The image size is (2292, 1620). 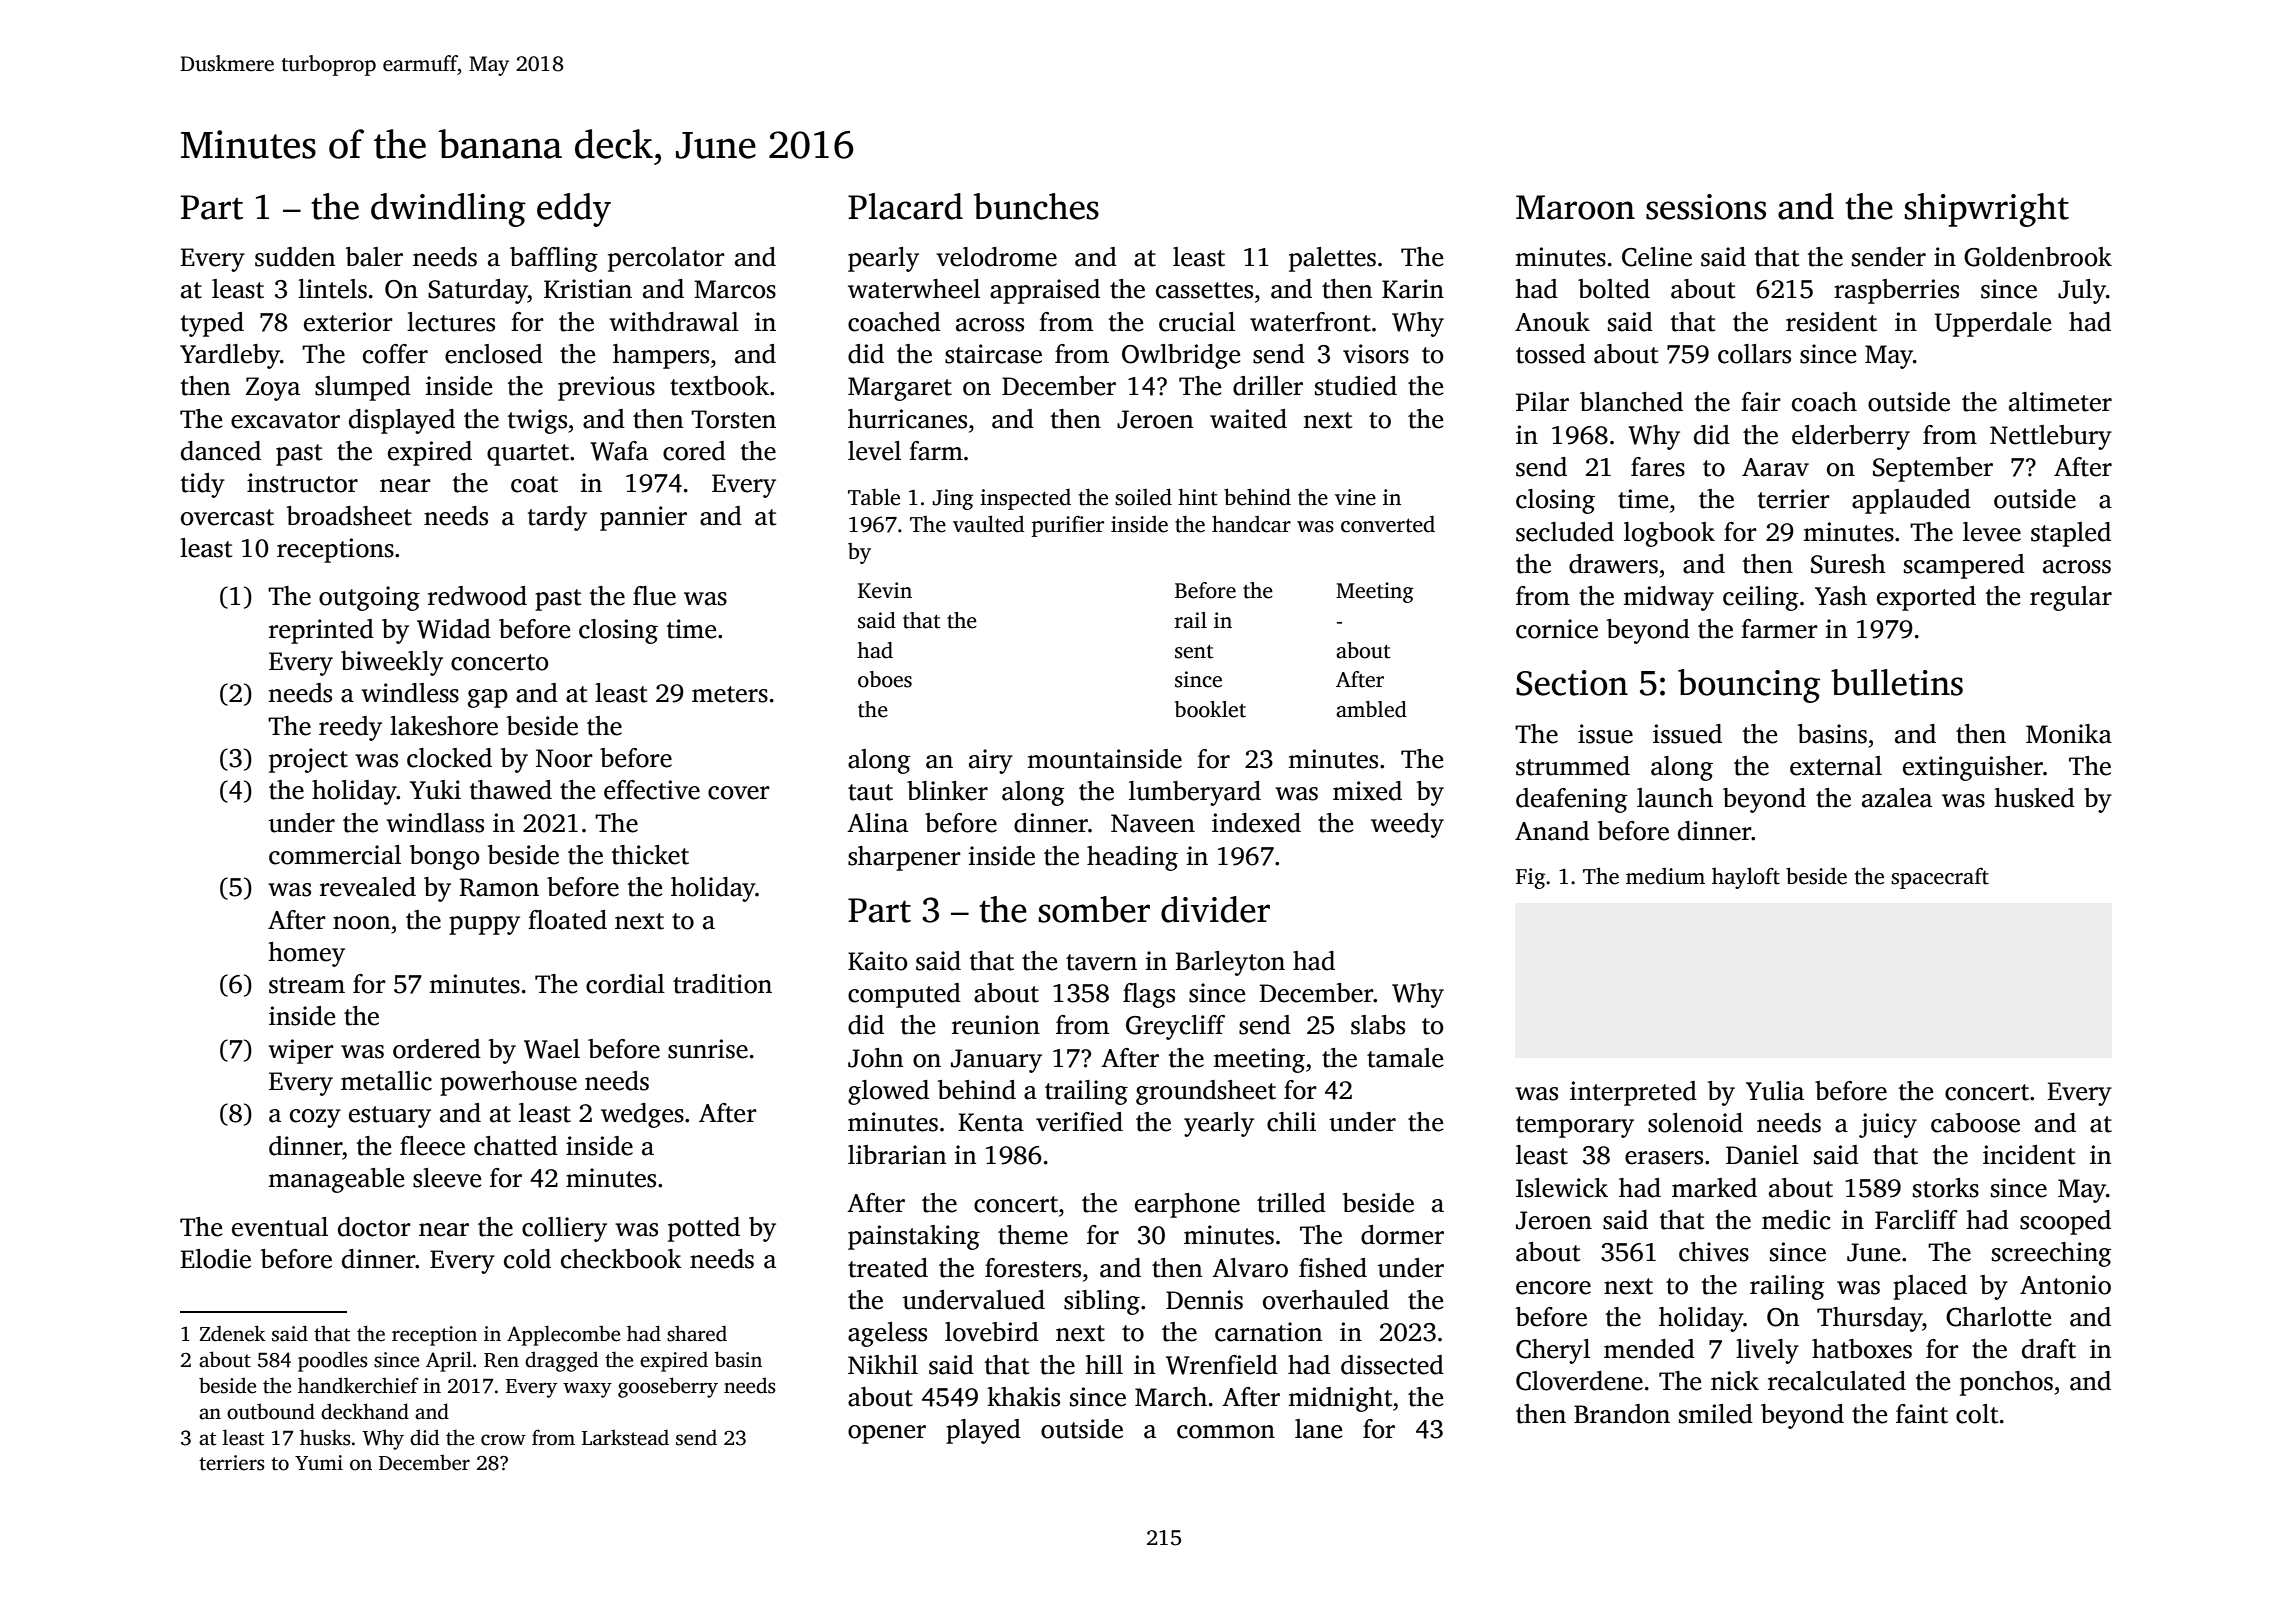 What do you see at coordinates (914, 289) in the image?
I see `waterwheel` at bounding box center [914, 289].
